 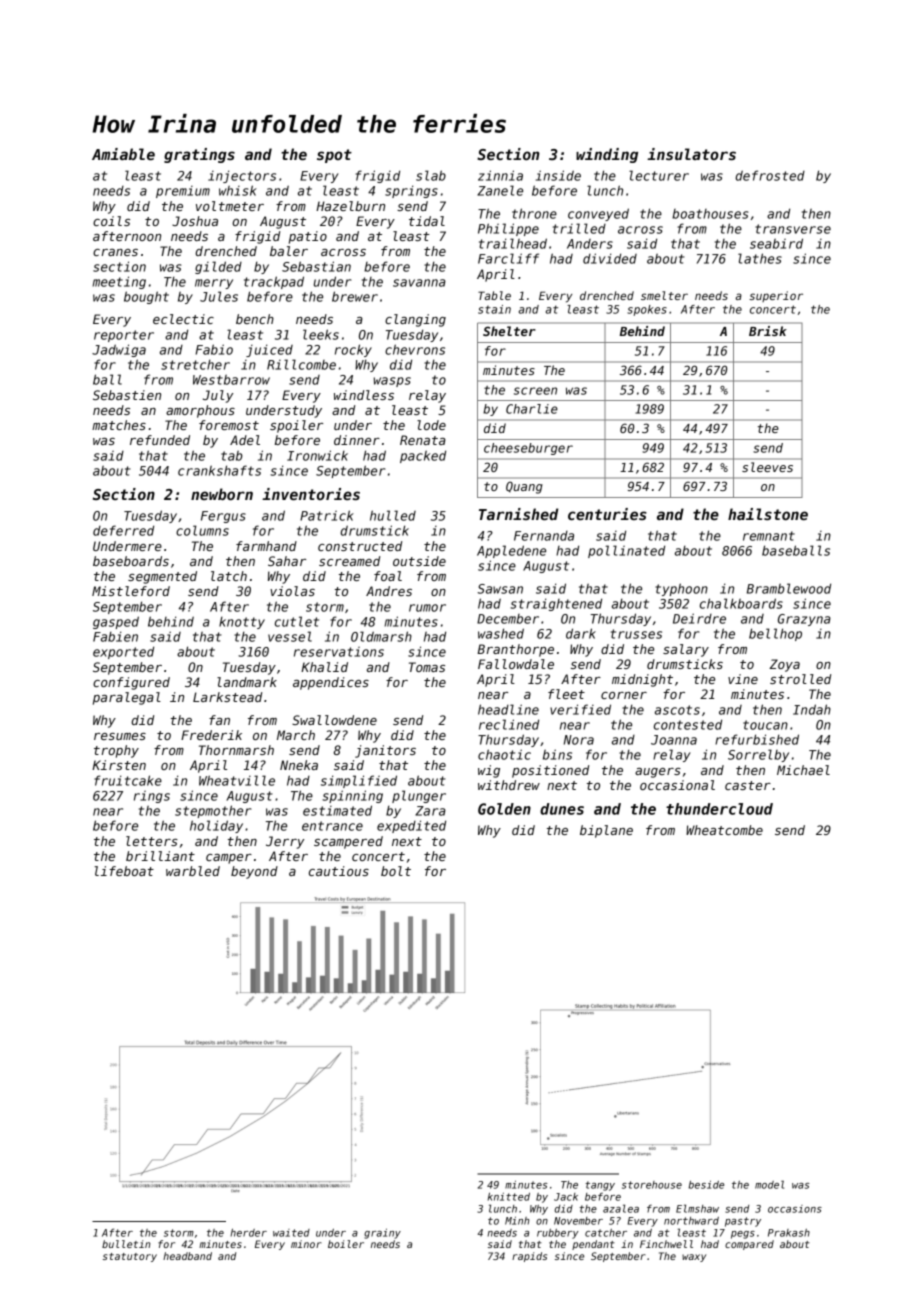 What do you see at coordinates (299, 765) in the screenshot?
I see `Nneka` at bounding box center [299, 765].
